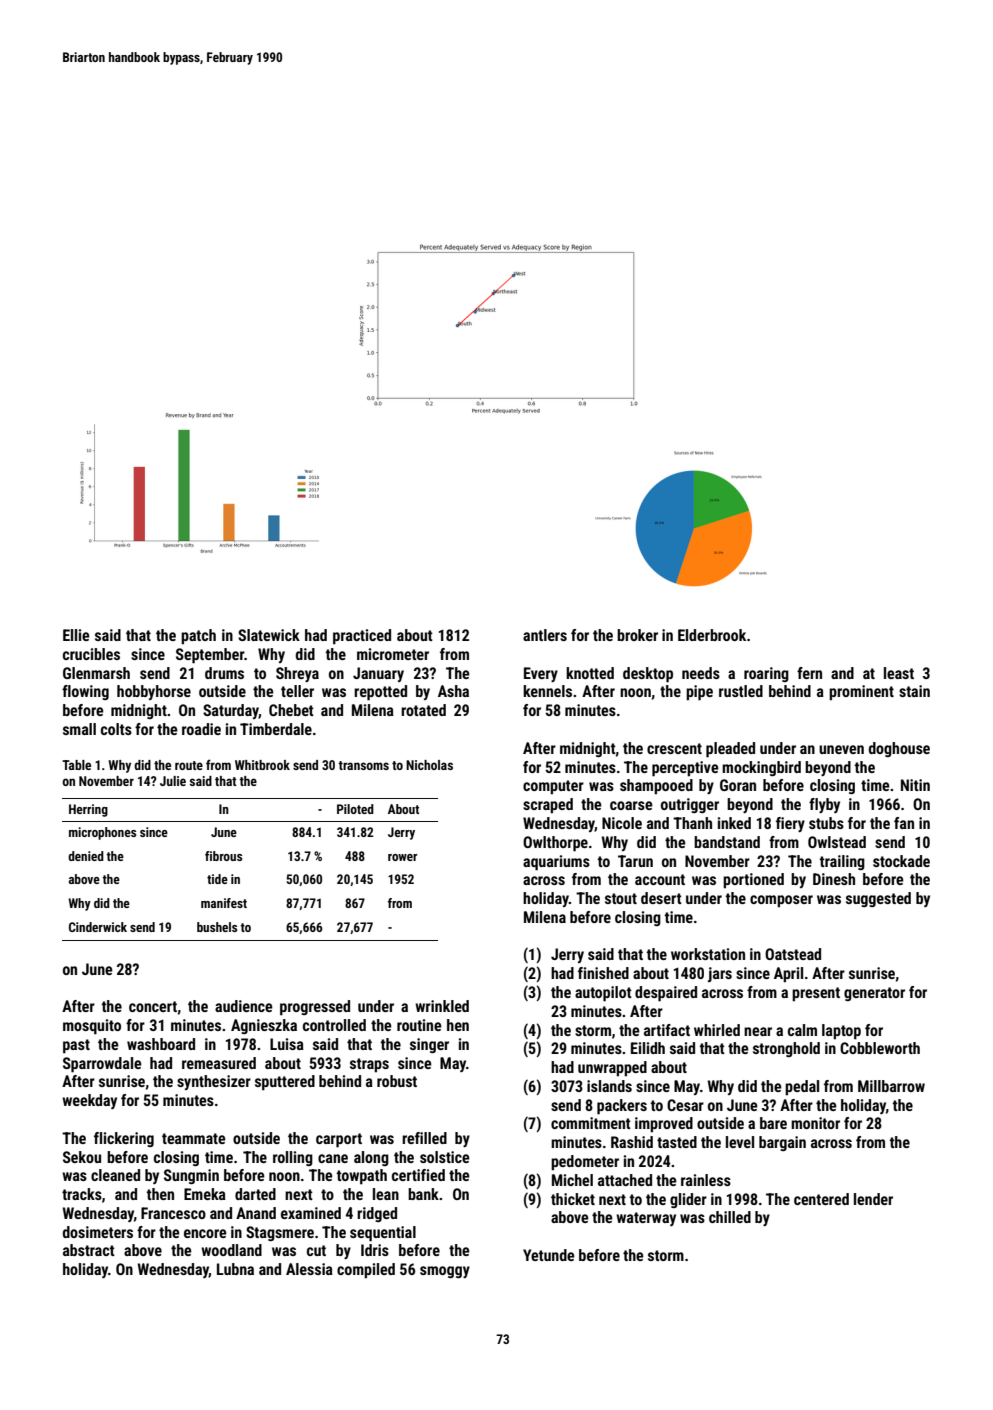  What do you see at coordinates (89, 1250) in the image?
I see `abstract` at bounding box center [89, 1250].
